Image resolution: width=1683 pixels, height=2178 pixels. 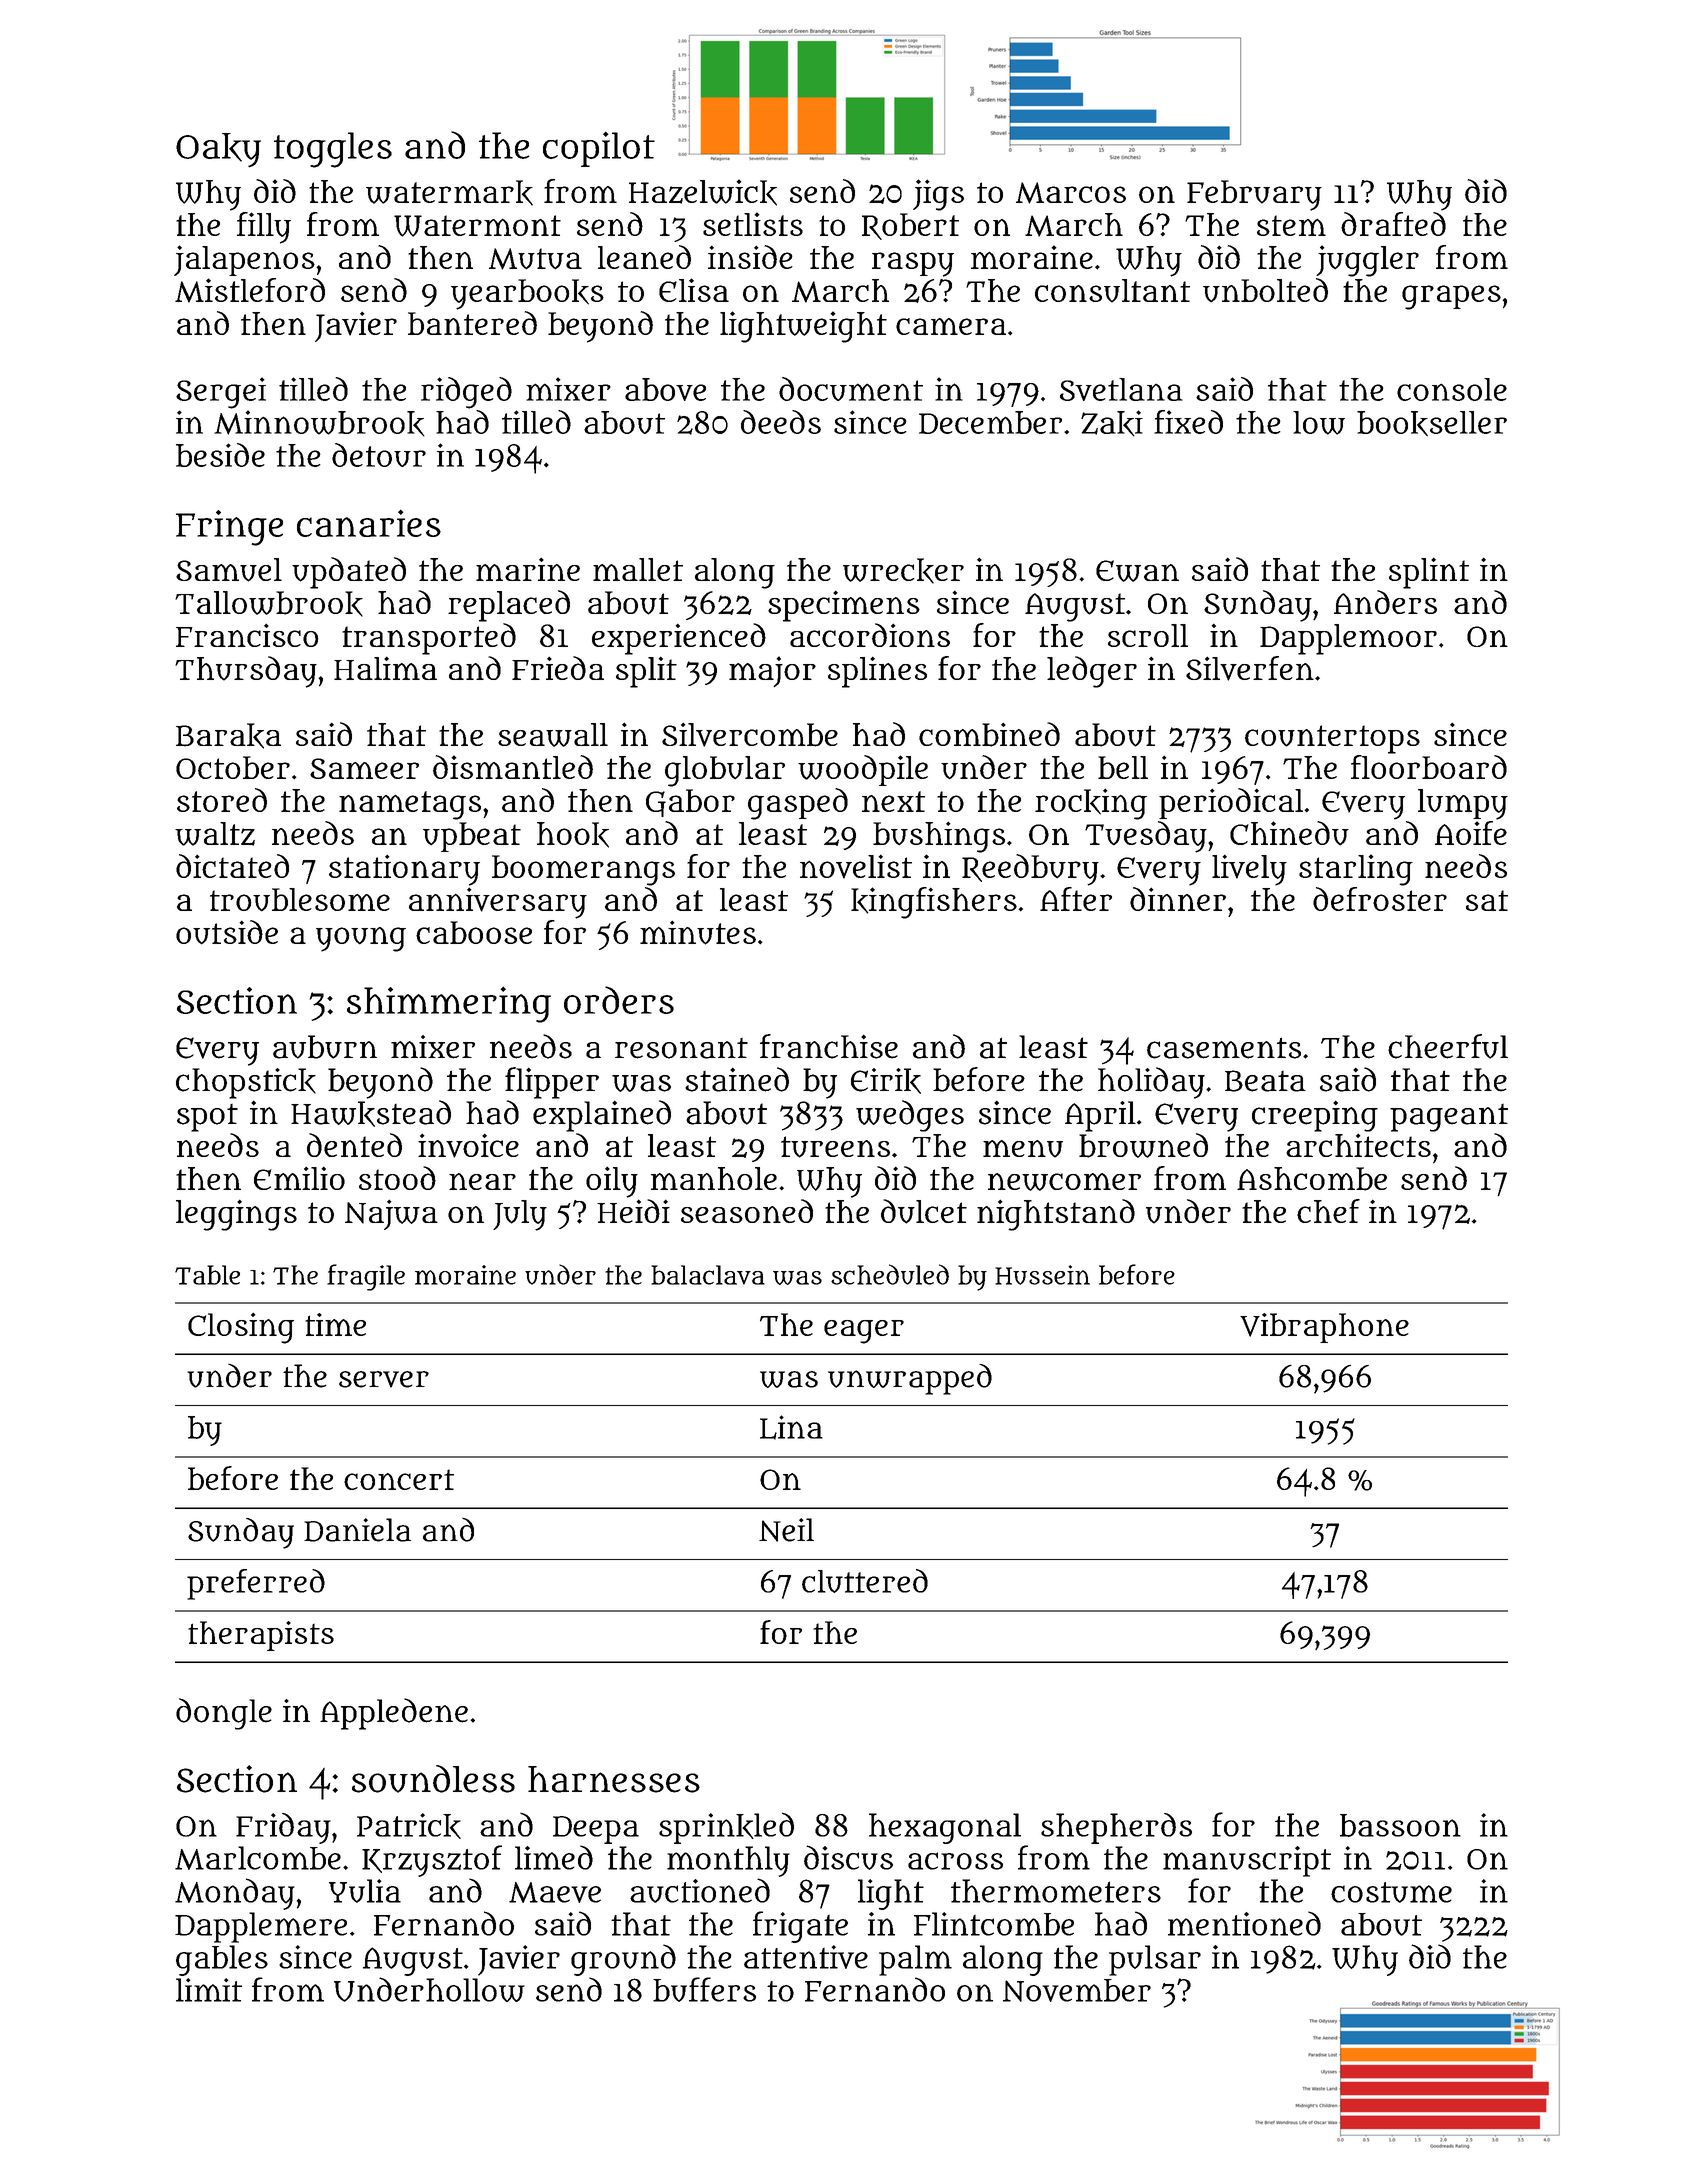 I want to click on raspy, so click(x=913, y=264).
